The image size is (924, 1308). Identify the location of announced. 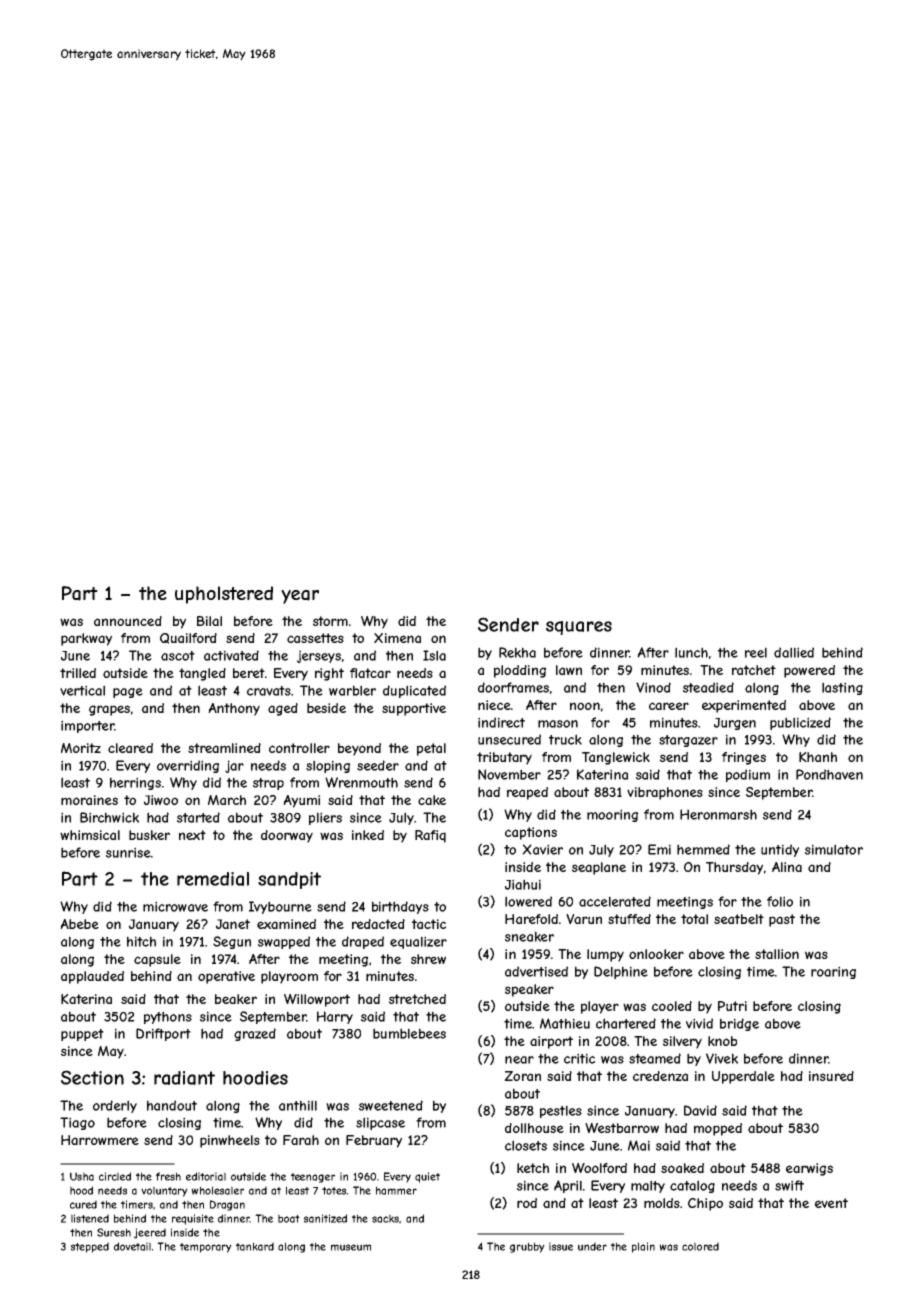
(128, 621).
